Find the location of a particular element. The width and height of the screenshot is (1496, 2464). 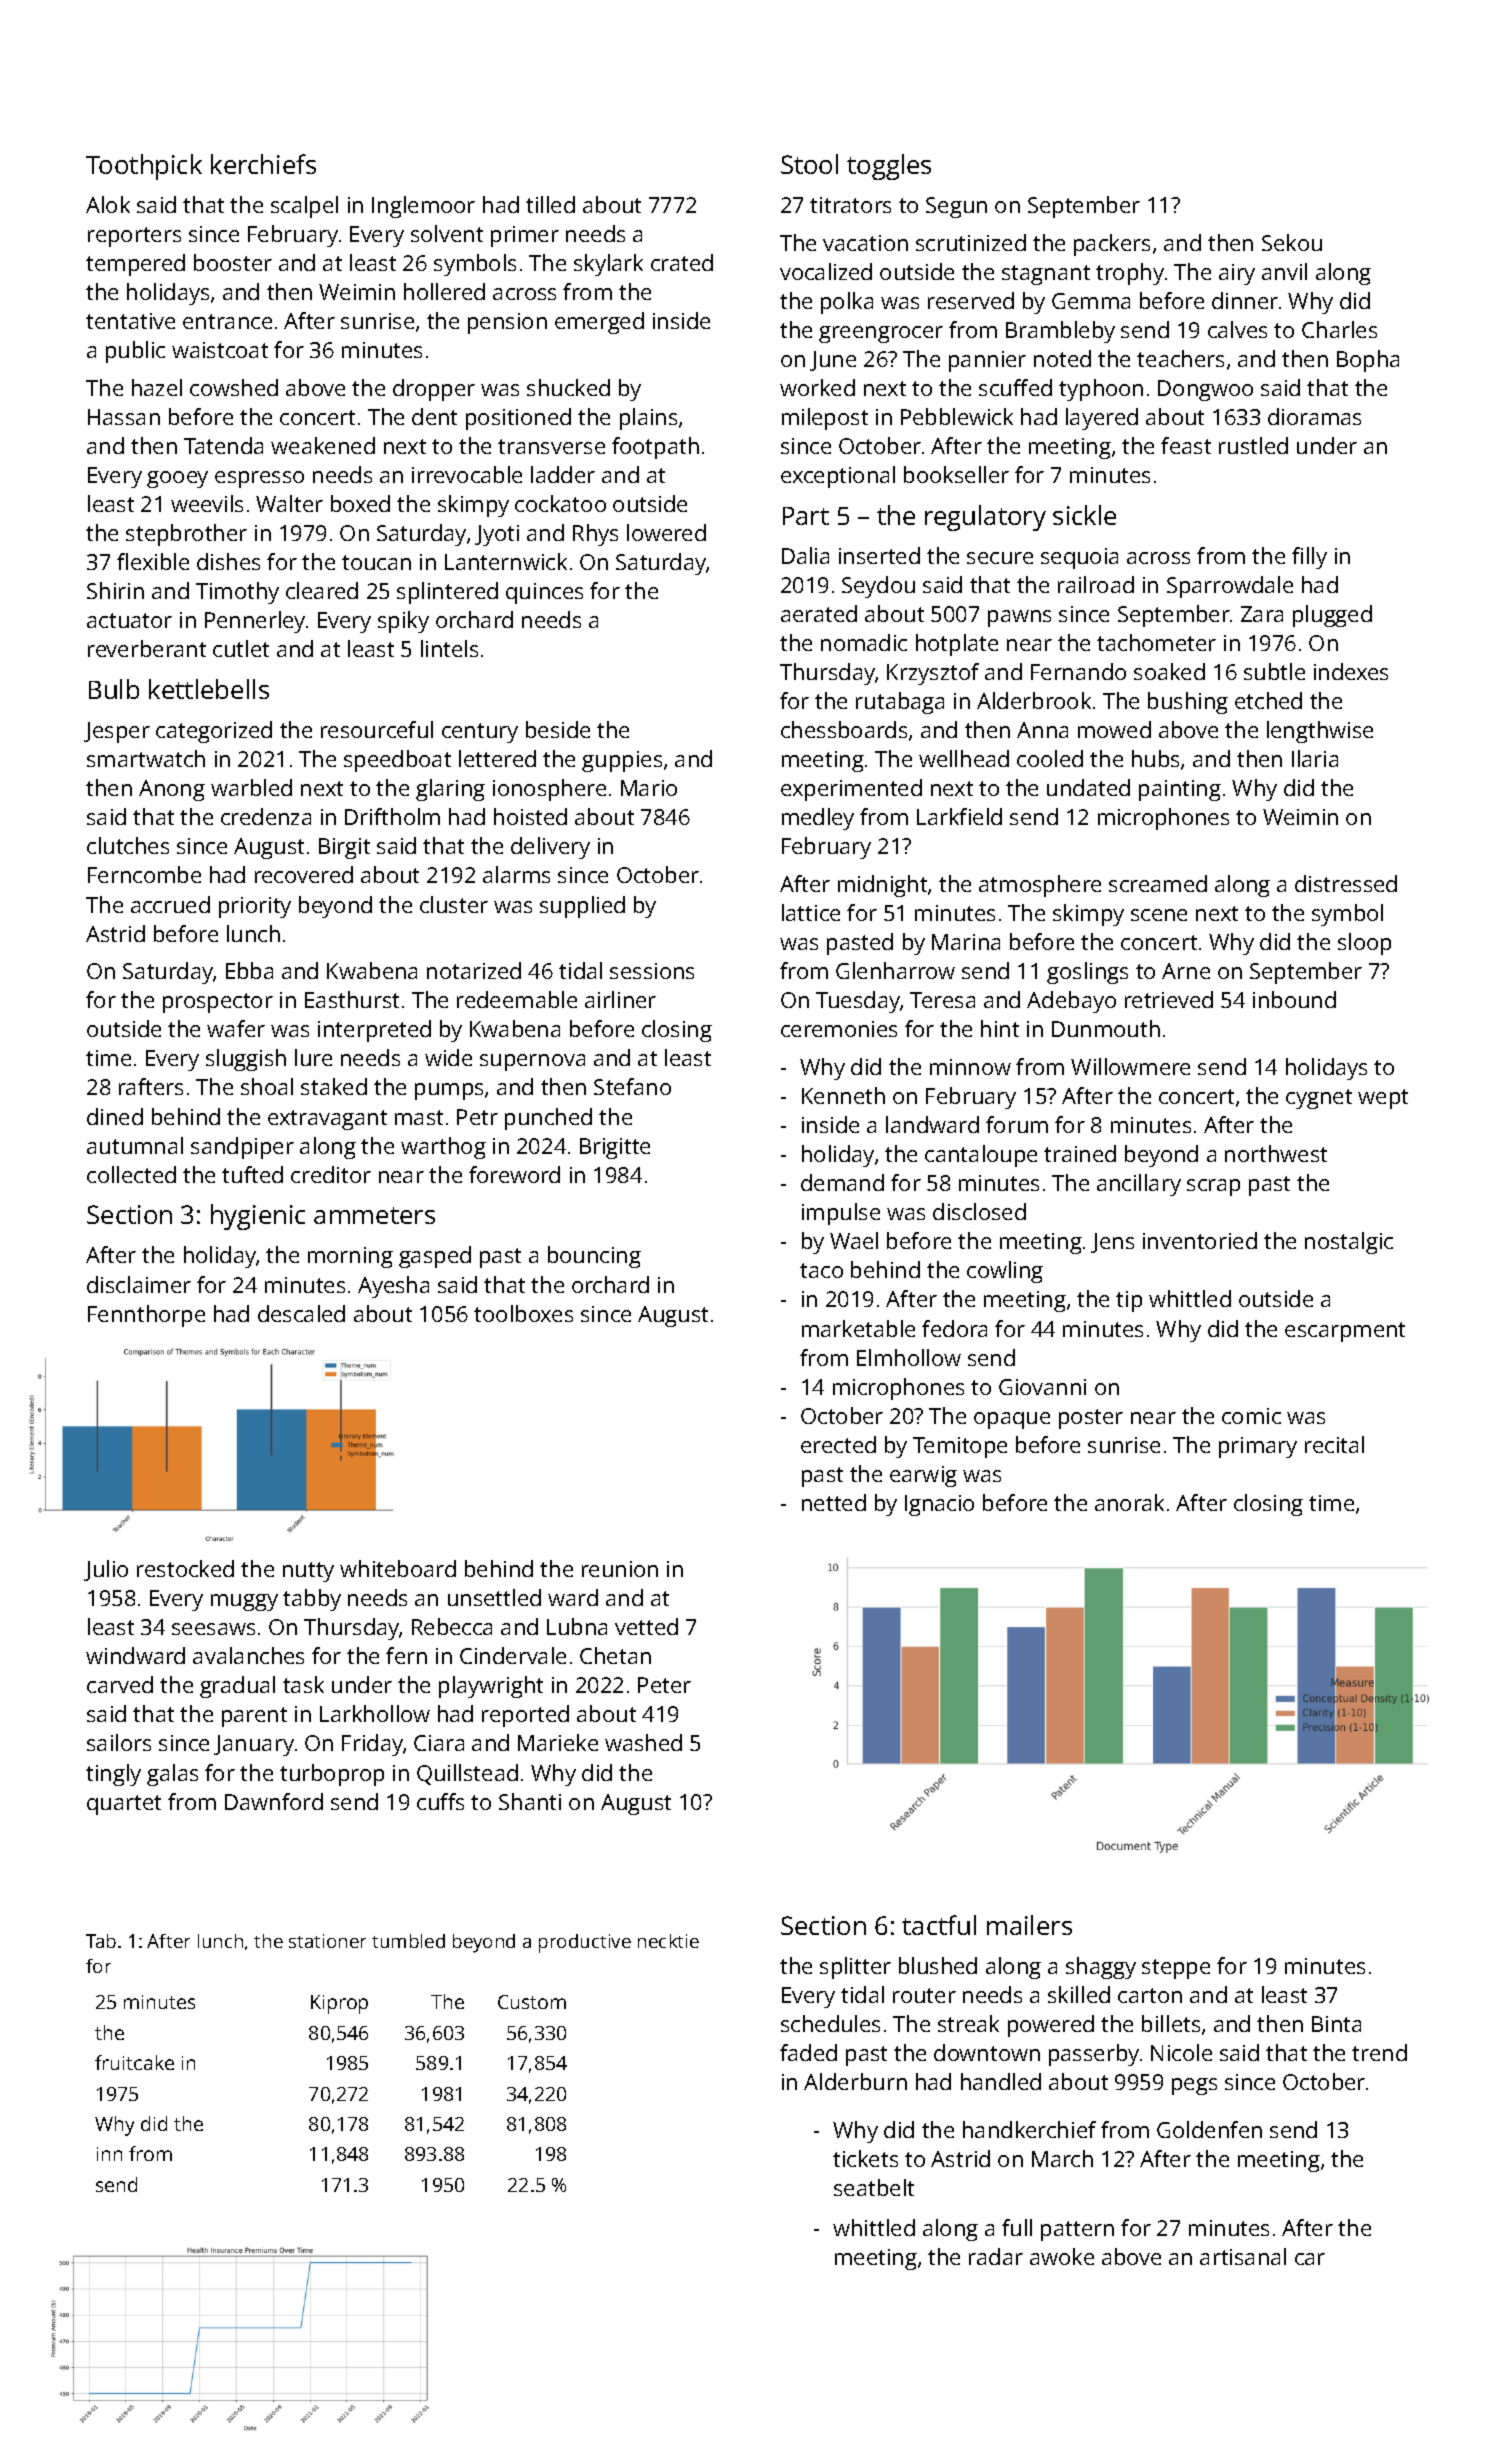

tickets is located at coordinates (865, 2158).
